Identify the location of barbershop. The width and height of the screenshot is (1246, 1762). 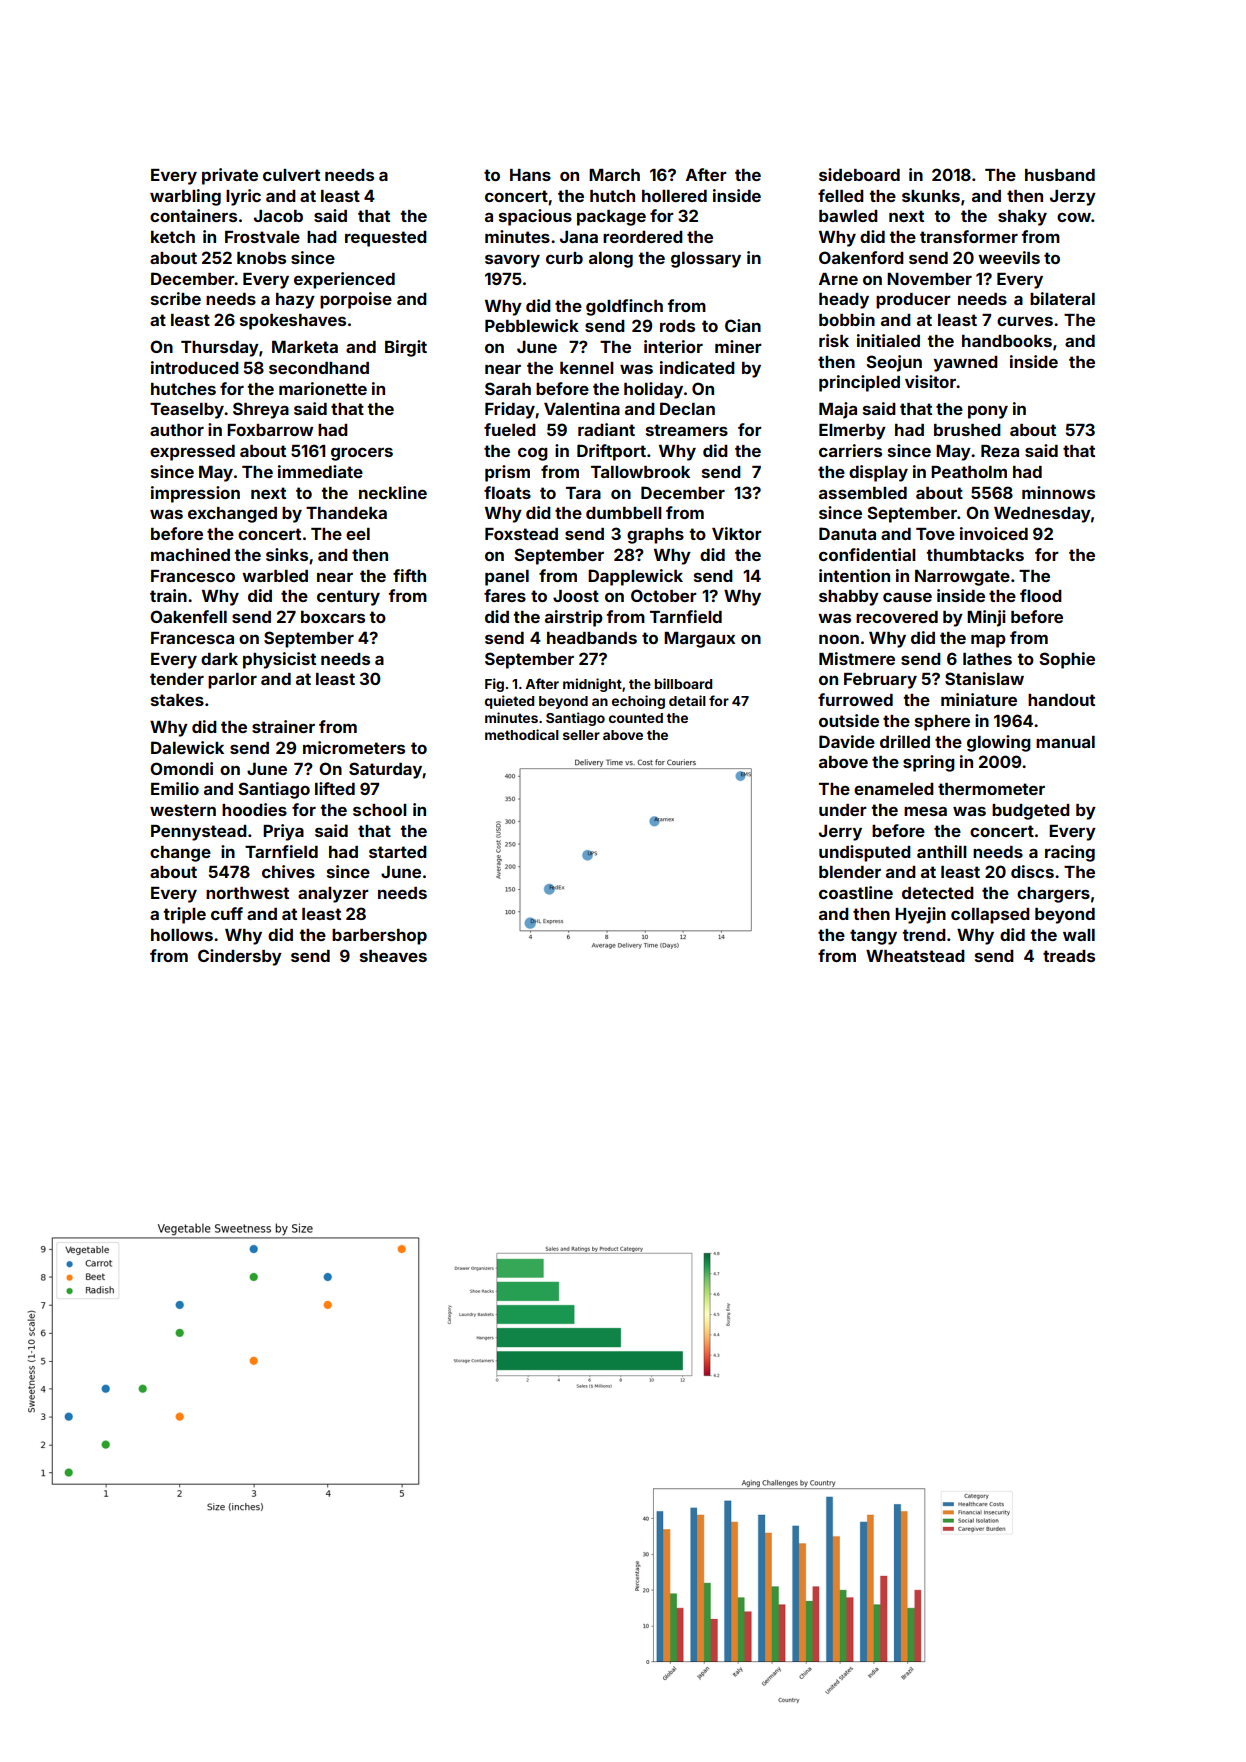
(379, 937).
